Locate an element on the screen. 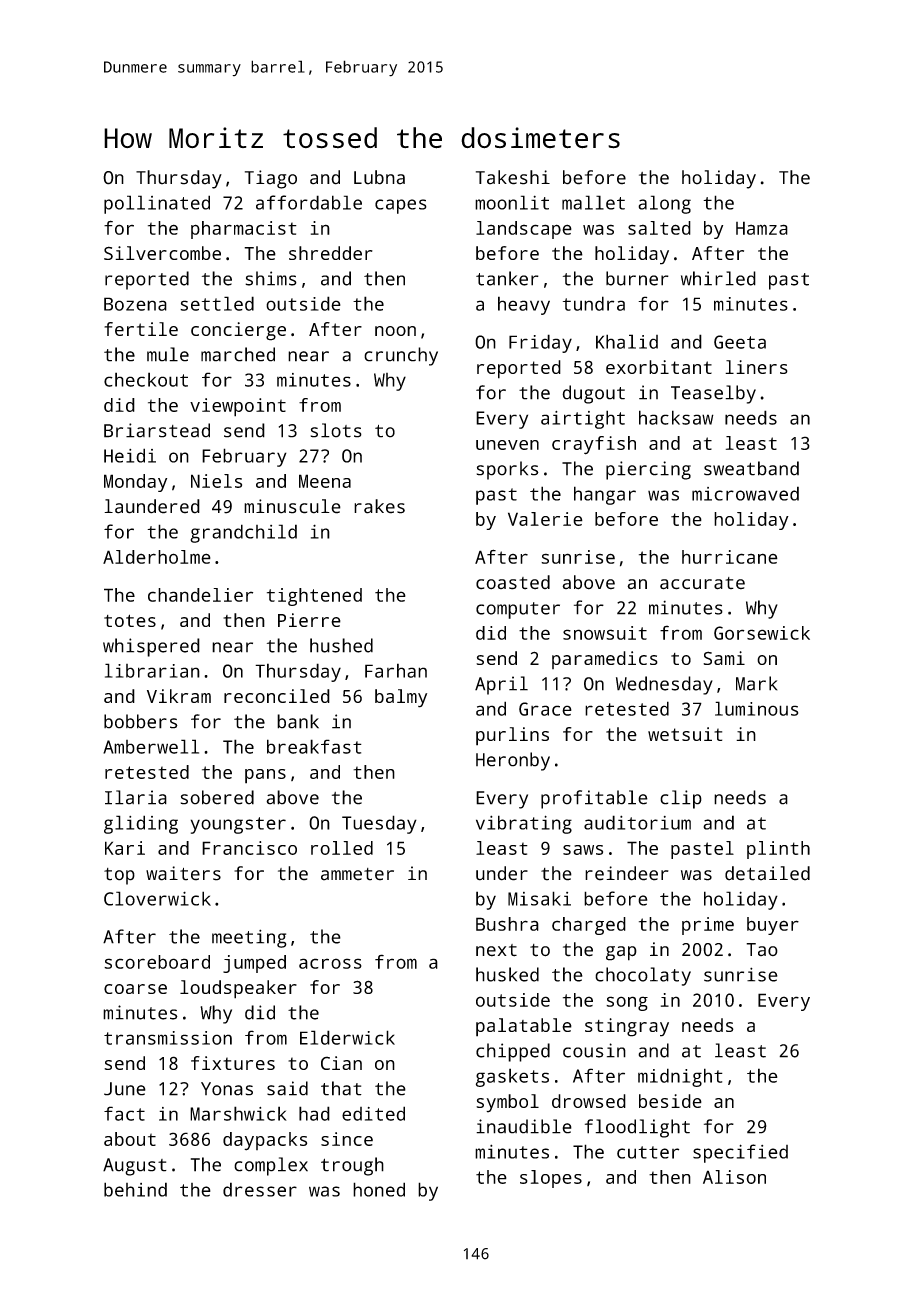 This screenshot has height=1314, width=924. rakes is located at coordinates (379, 506).
